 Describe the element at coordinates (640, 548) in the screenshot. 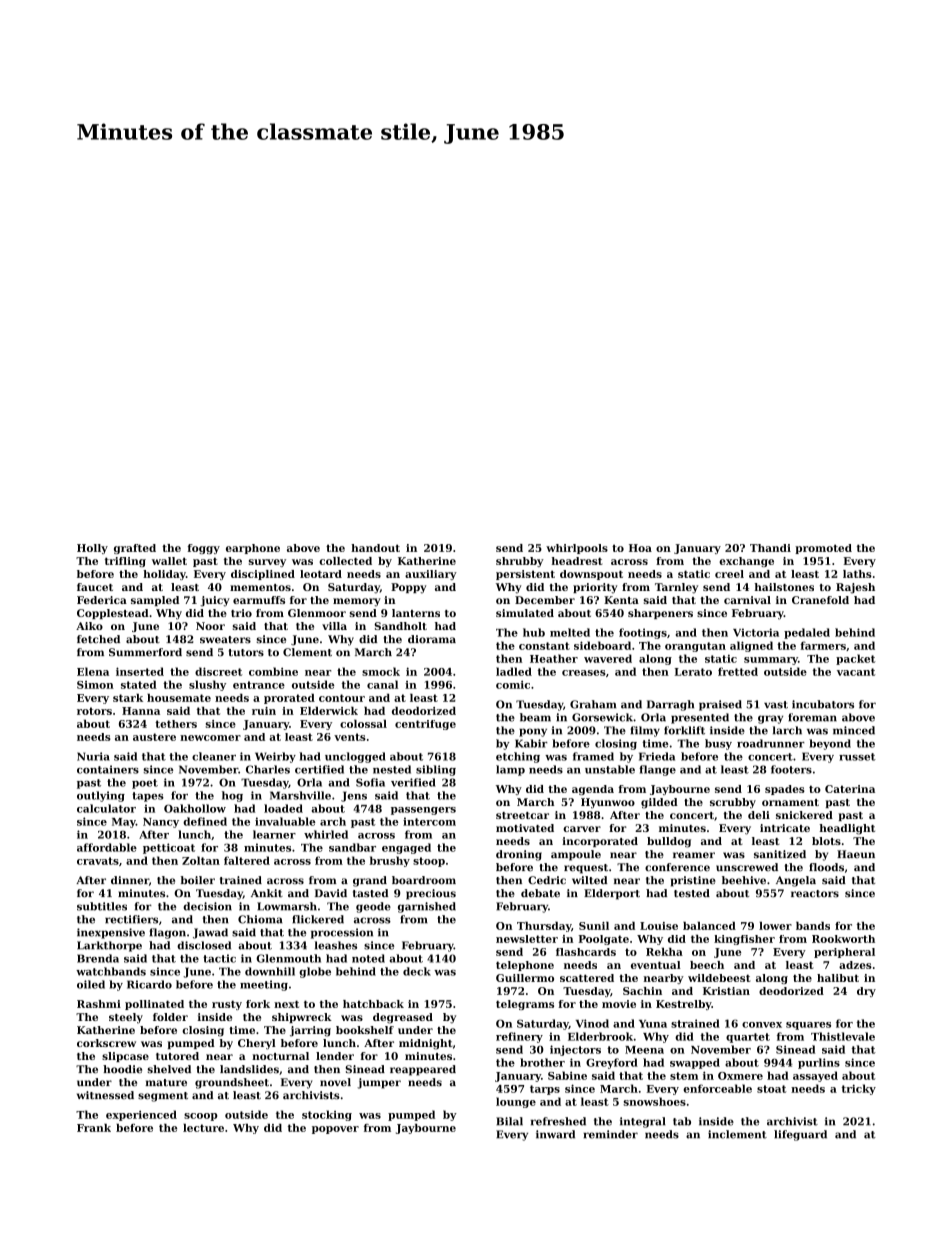

I see `Hoa` at that location.
